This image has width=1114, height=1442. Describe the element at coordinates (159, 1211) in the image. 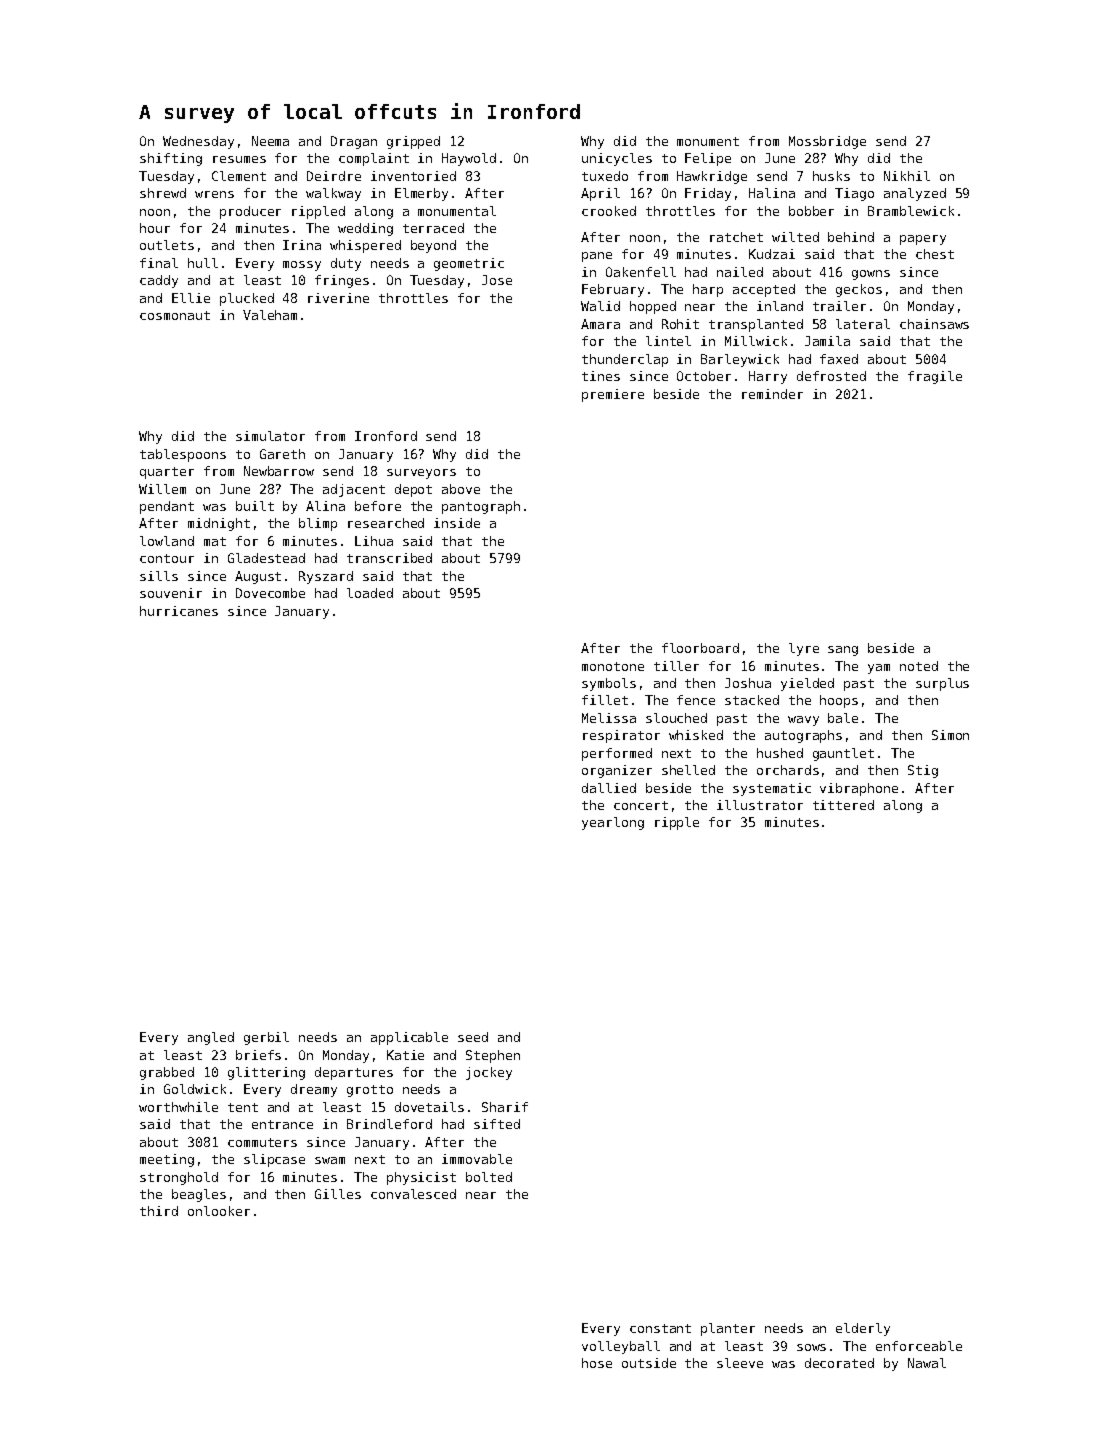

I see `third` at that location.
